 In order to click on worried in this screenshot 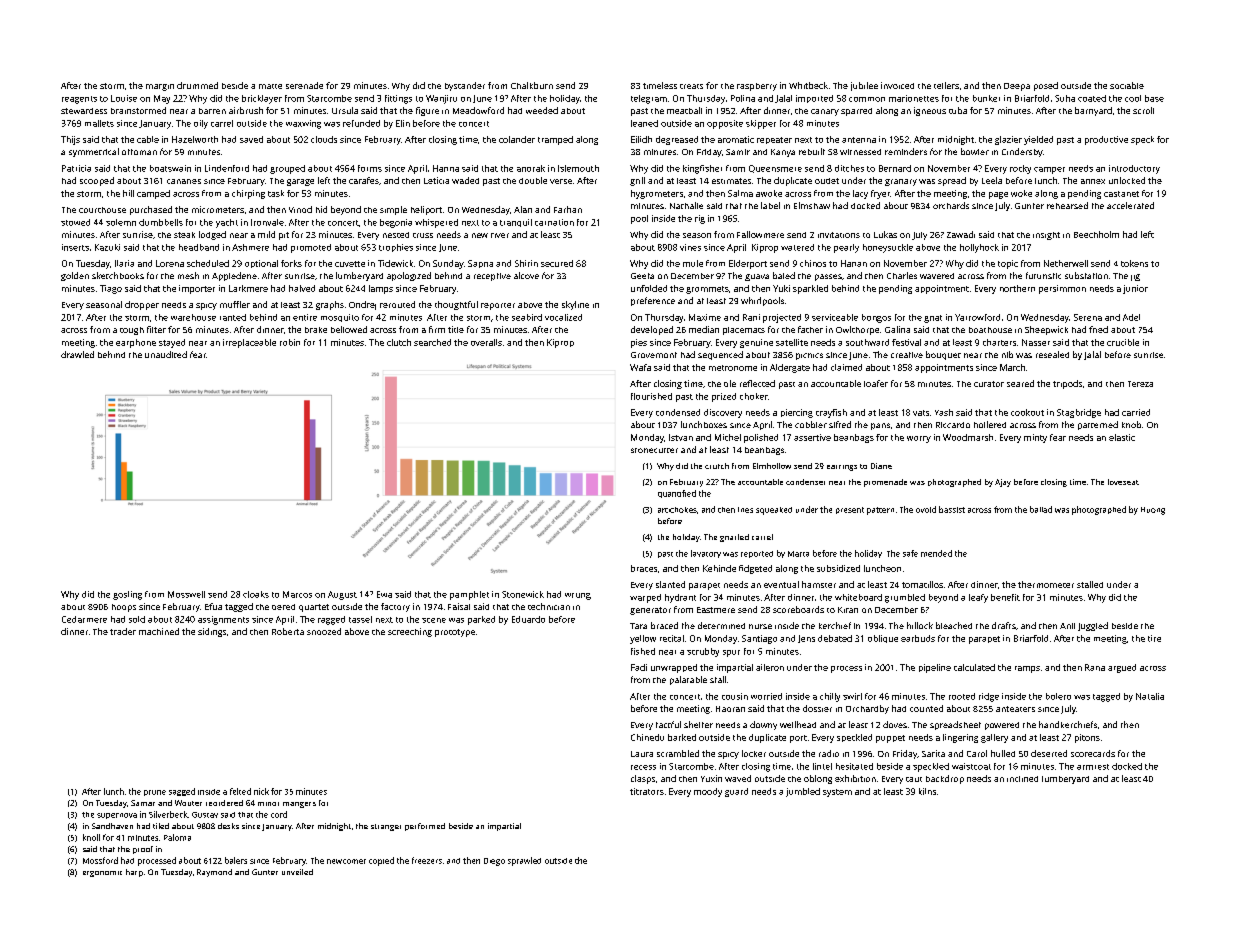, I will do `click(766, 696)`.
